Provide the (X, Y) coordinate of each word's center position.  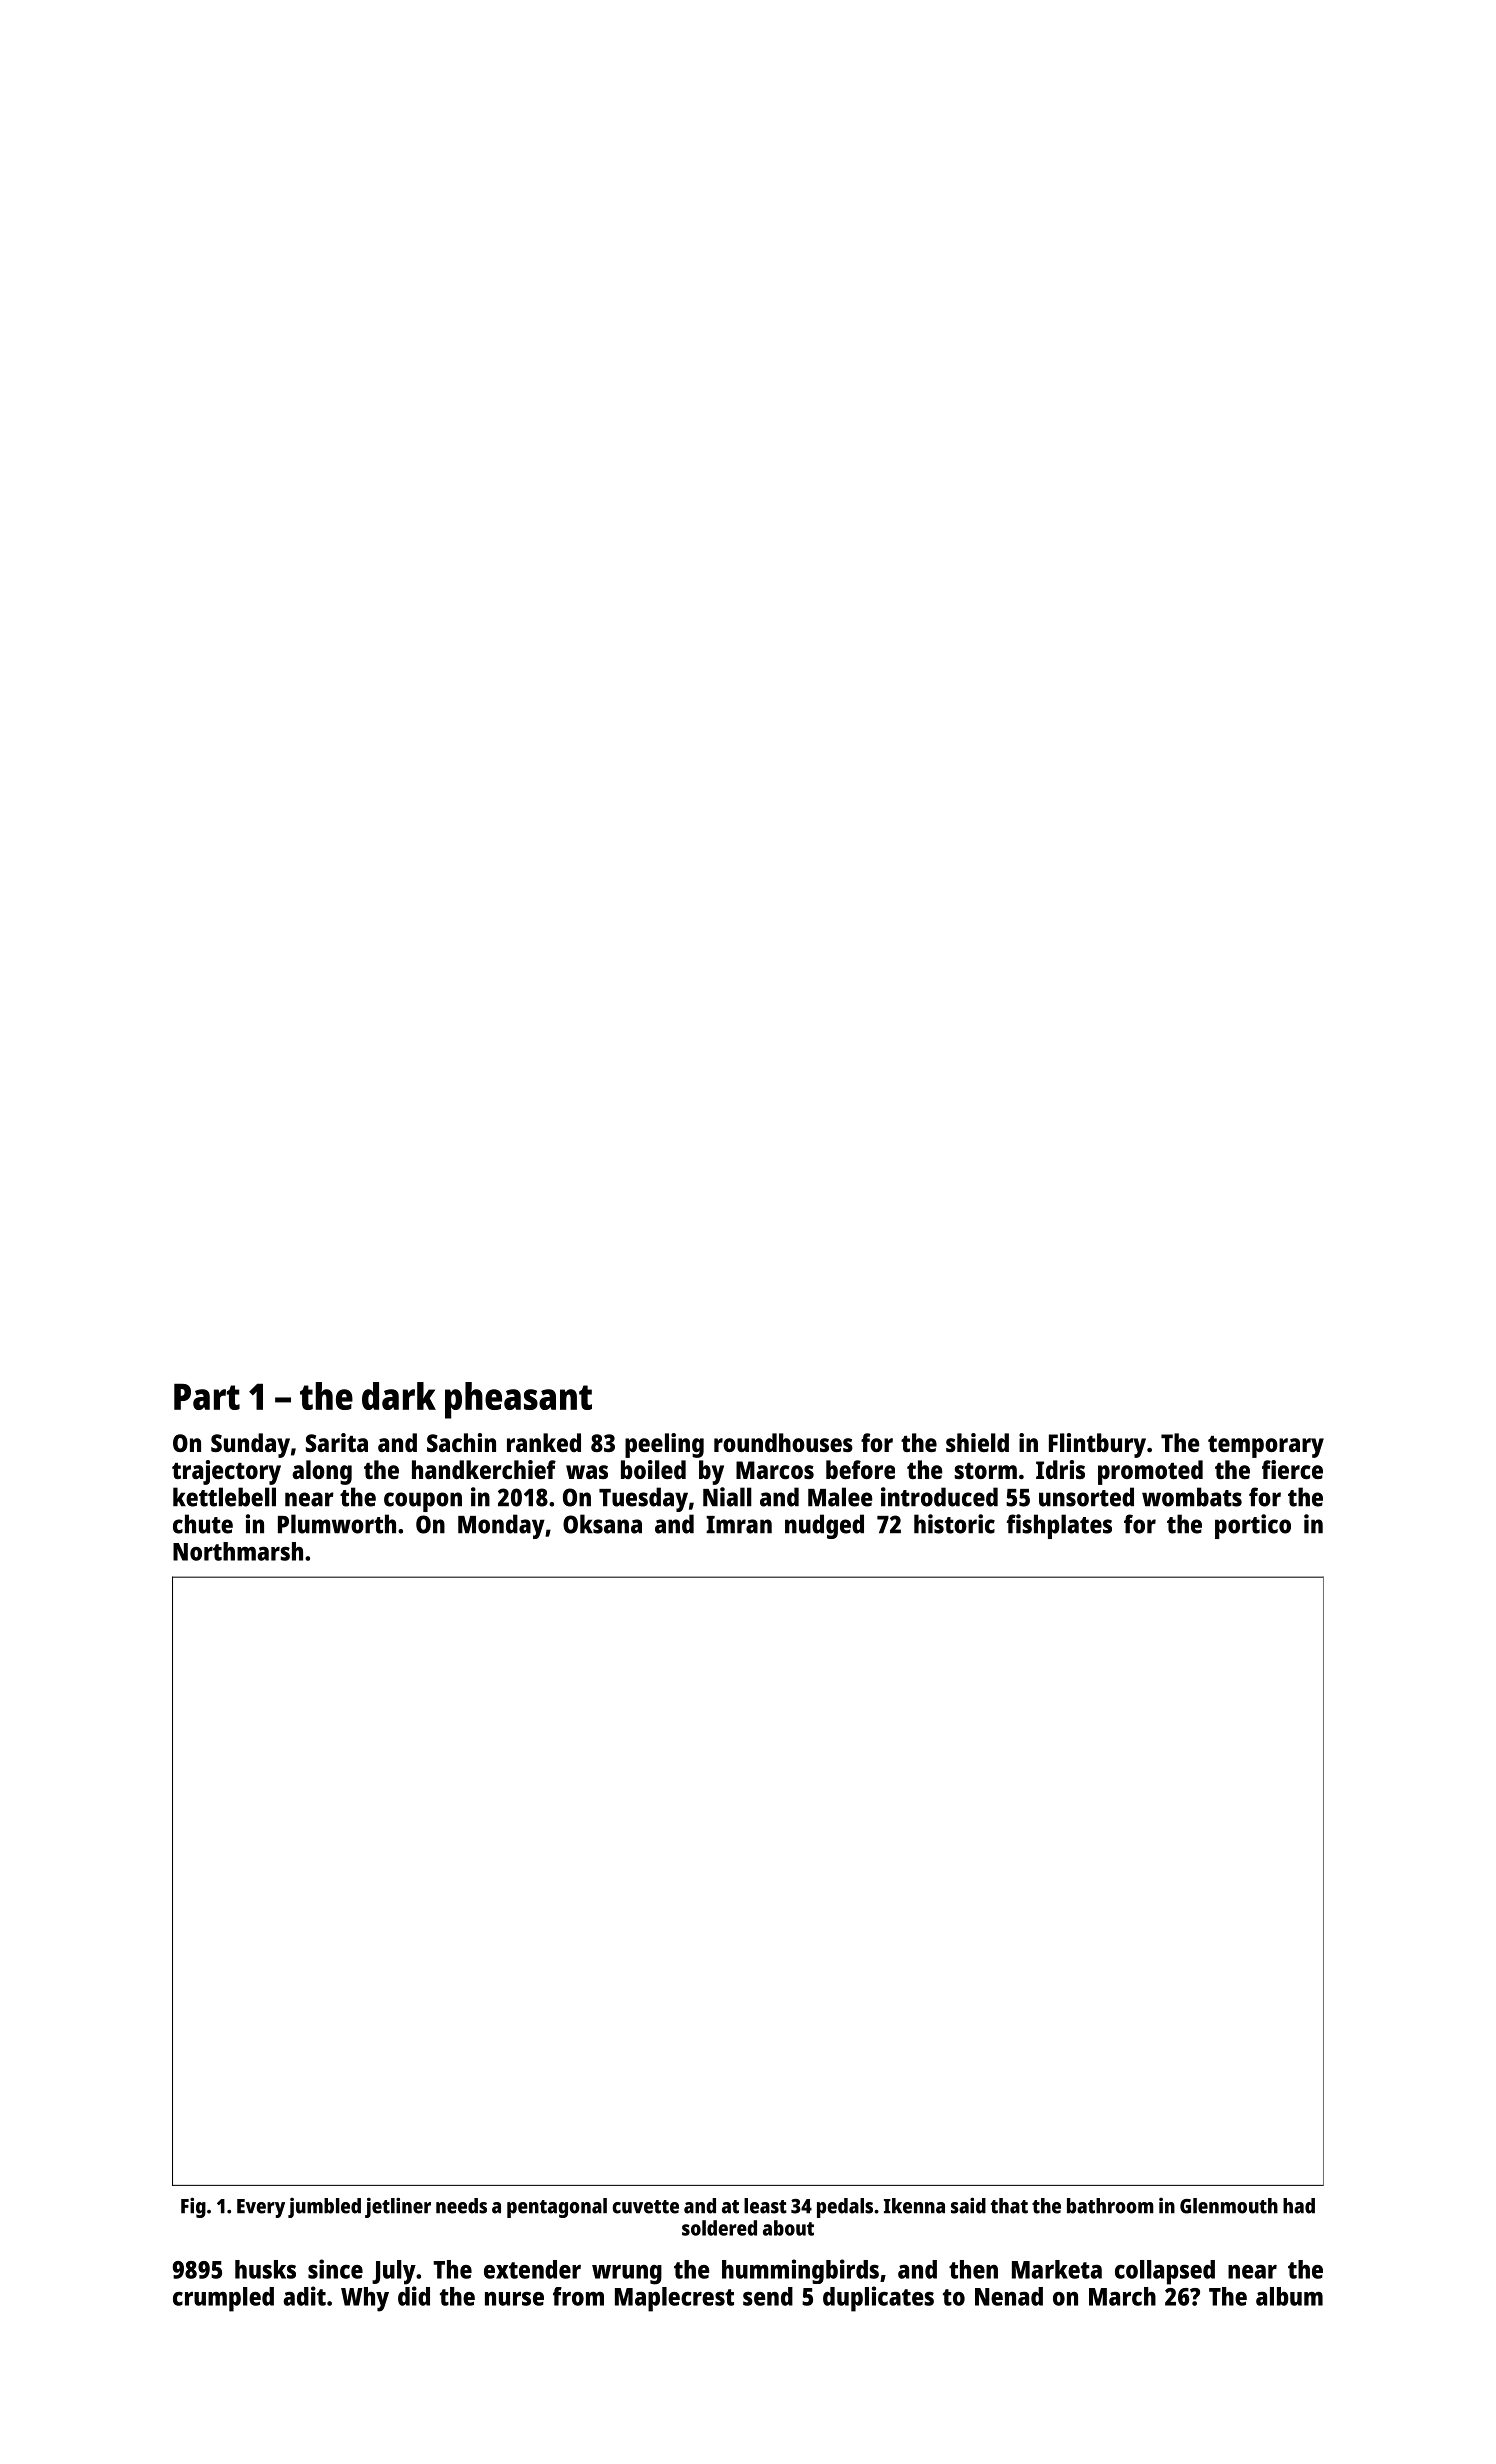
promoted (1150, 1472)
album (1289, 2296)
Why (365, 2299)
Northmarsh (238, 1551)
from (578, 2296)
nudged (824, 1526)
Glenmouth (1229, 2206)
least (765, 2206)
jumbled (324, 2207)
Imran (739, 1525)
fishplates (1059, 1526)
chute (203, 1524)
